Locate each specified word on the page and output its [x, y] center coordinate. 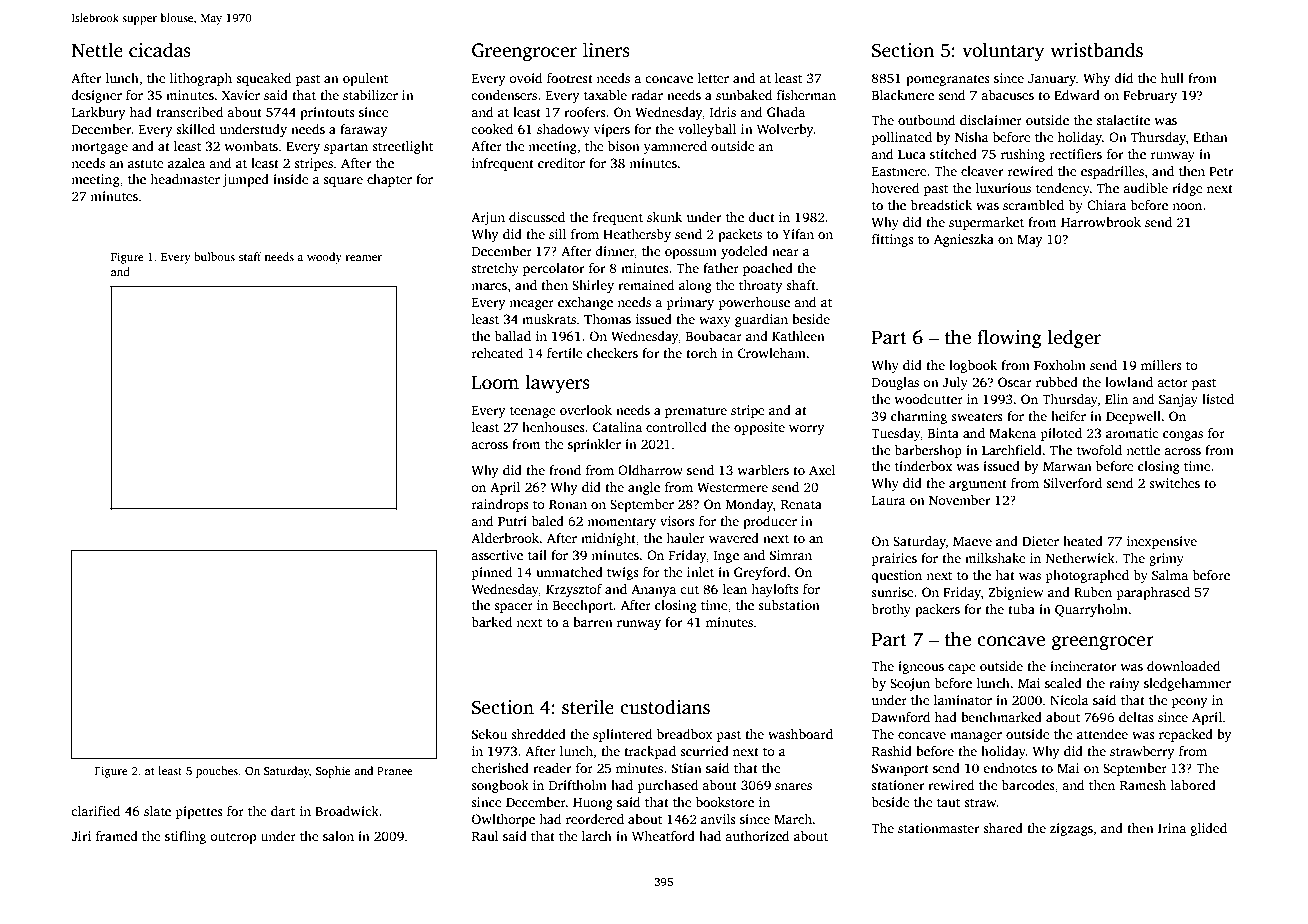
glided [1209, 829]
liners [606, 50]
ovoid [525, 78]
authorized [757, 836]
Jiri [81, 836]
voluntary [1003, 52]
